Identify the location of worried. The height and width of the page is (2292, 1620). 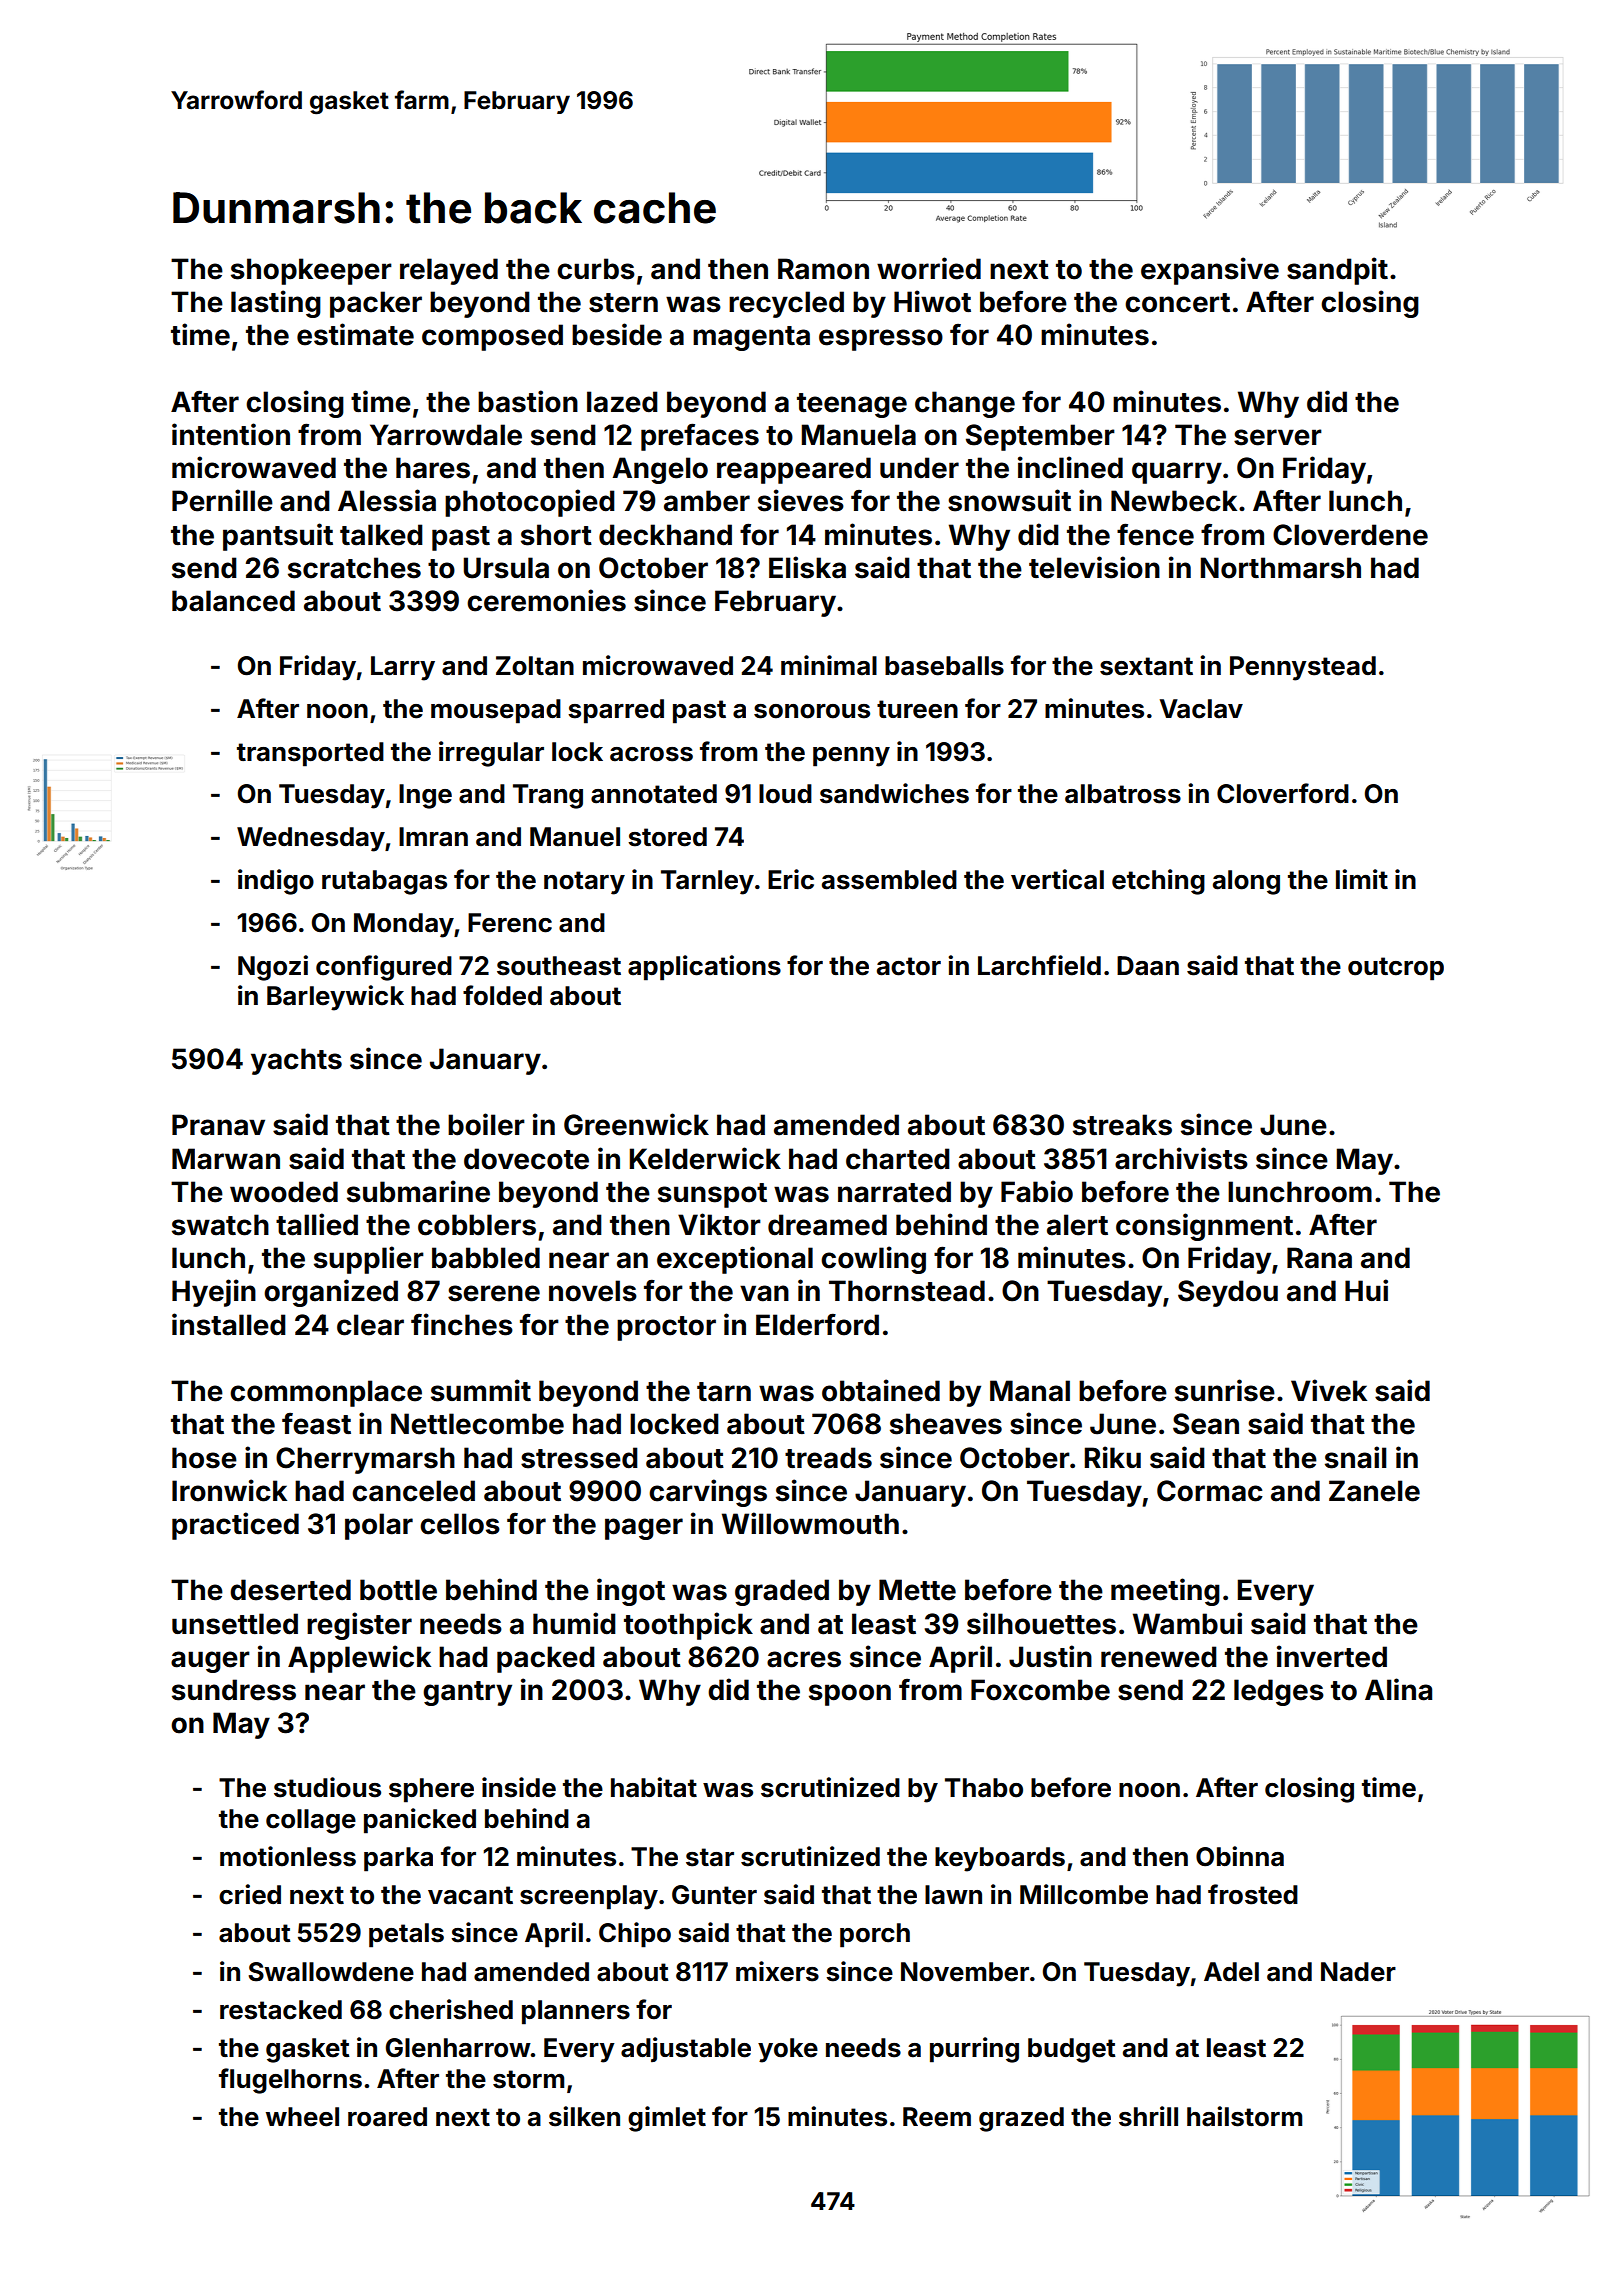
(929, 268).
